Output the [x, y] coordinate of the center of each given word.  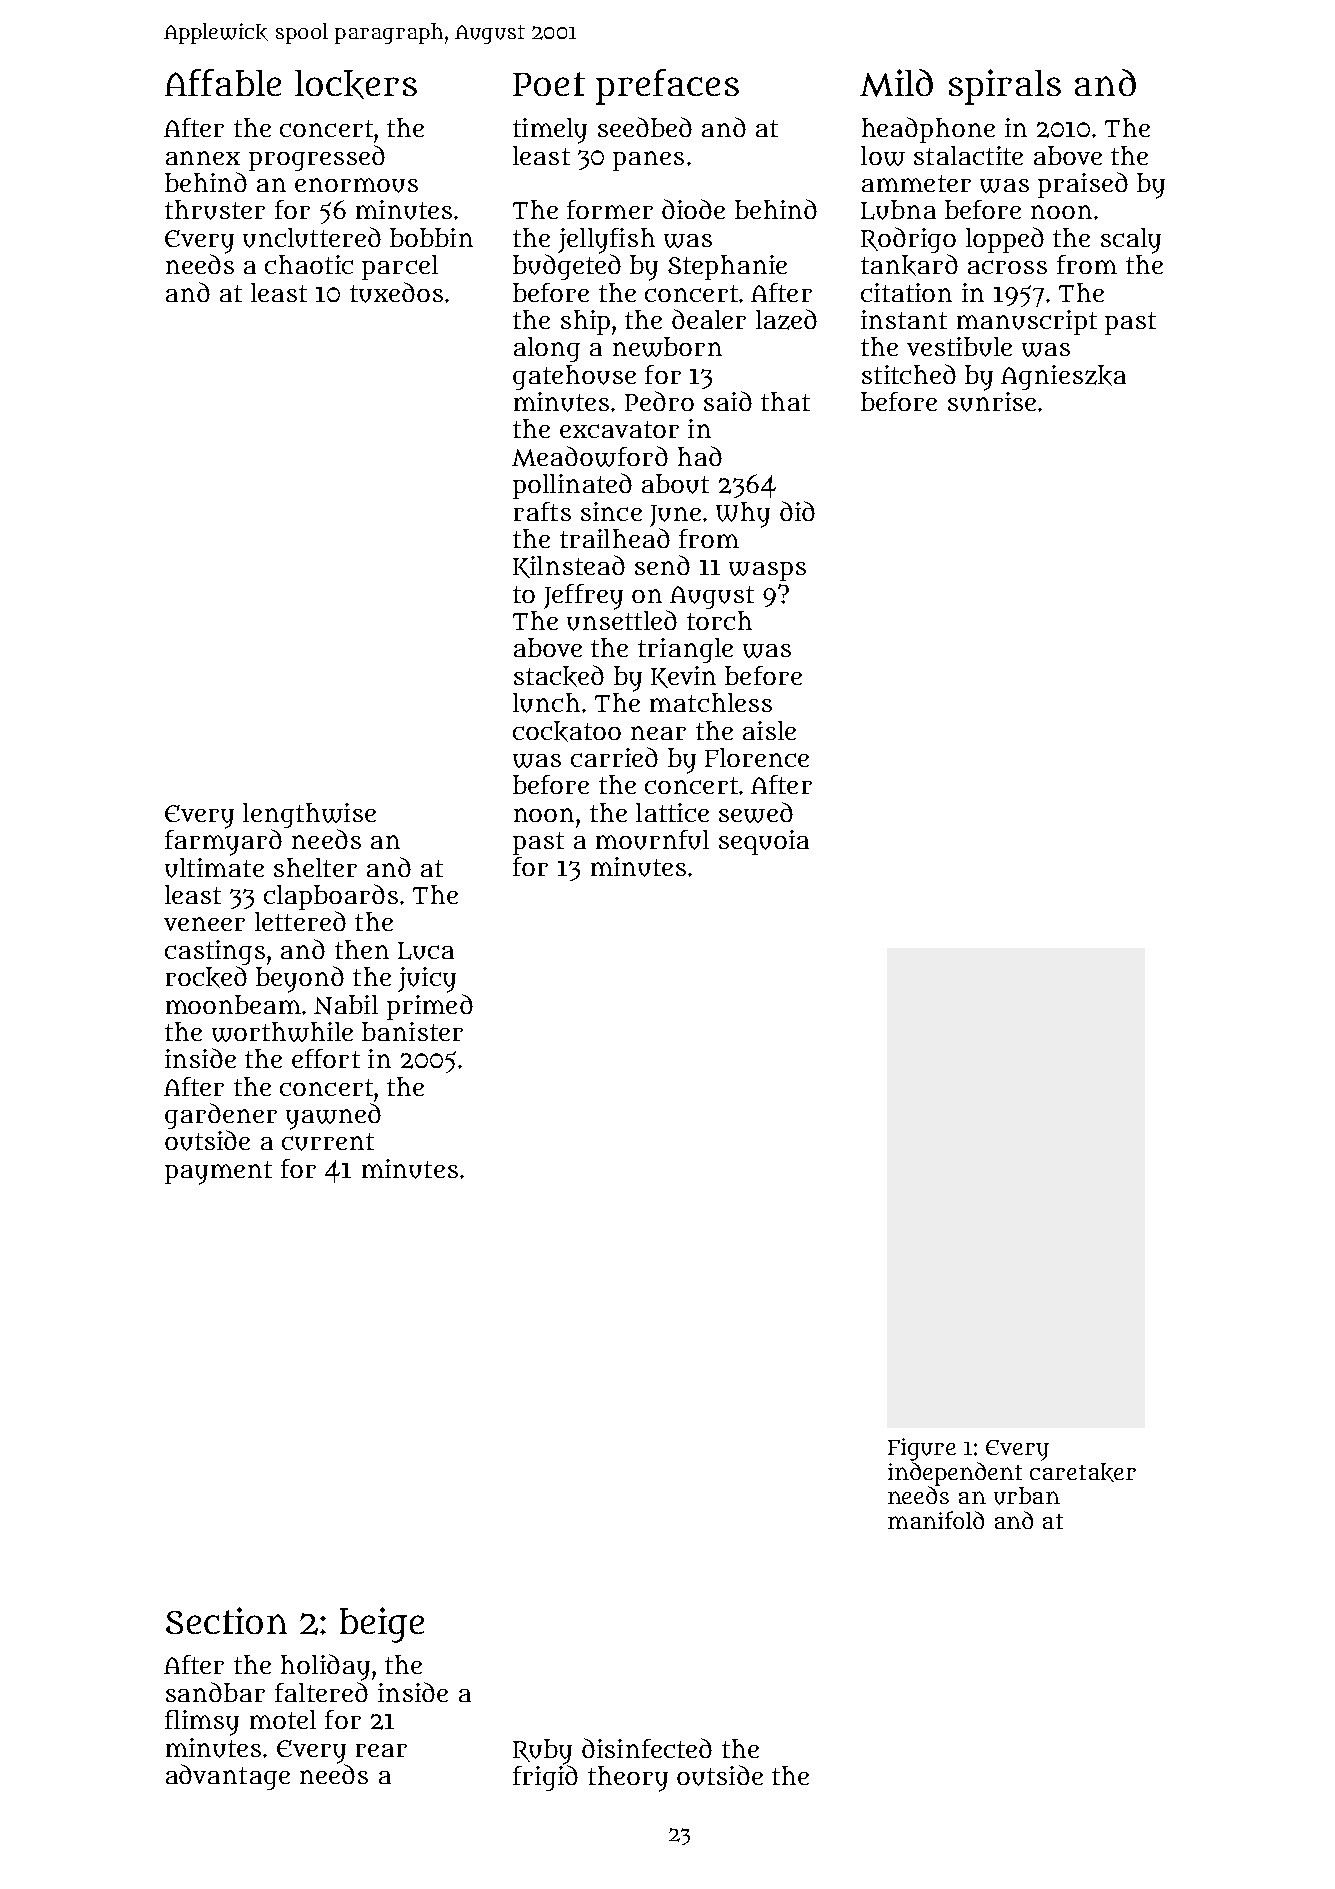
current [328, 1142]
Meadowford [590, 456]
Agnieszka [1063, 377]
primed [430, 1007]
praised [1083, 185]
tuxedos [396, 292]
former [610, 209]
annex [203, 158]
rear [381, 1750]
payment [218, 1173]
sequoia [764, 842]
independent [955, 1474]
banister [412, 1031]
